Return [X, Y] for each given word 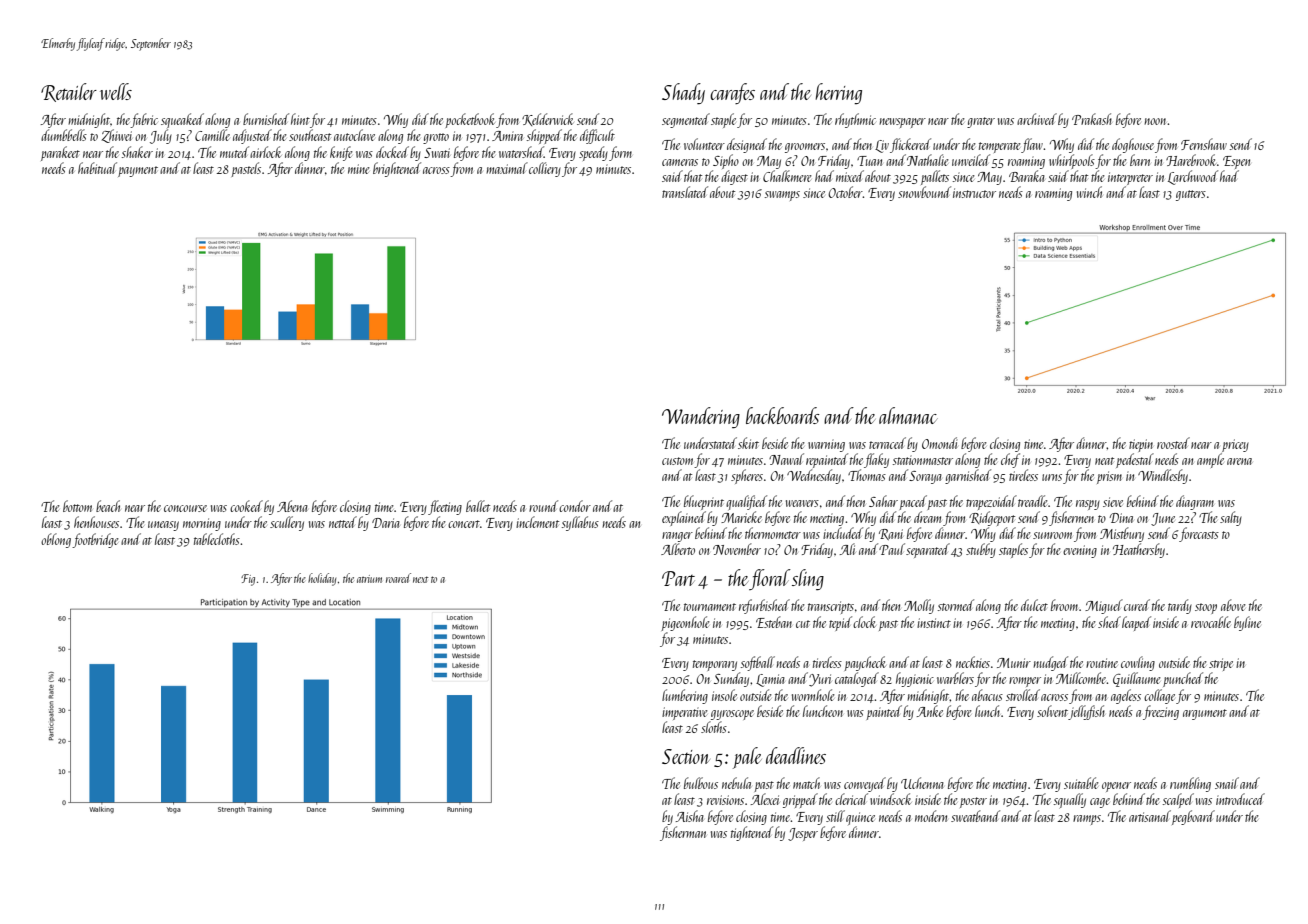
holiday [322, 579]
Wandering [701, 418]
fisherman [683, 833]
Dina [1121, 518]
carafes [732, 93]
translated [685, 192]
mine [359, 169]
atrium [369, 579]
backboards [783, 415]
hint [300, 119]
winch [1089, 192]
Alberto [678, 549]
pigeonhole [685, 623]
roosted [1173, 443]
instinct [934, 623]
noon [1156, 121]
